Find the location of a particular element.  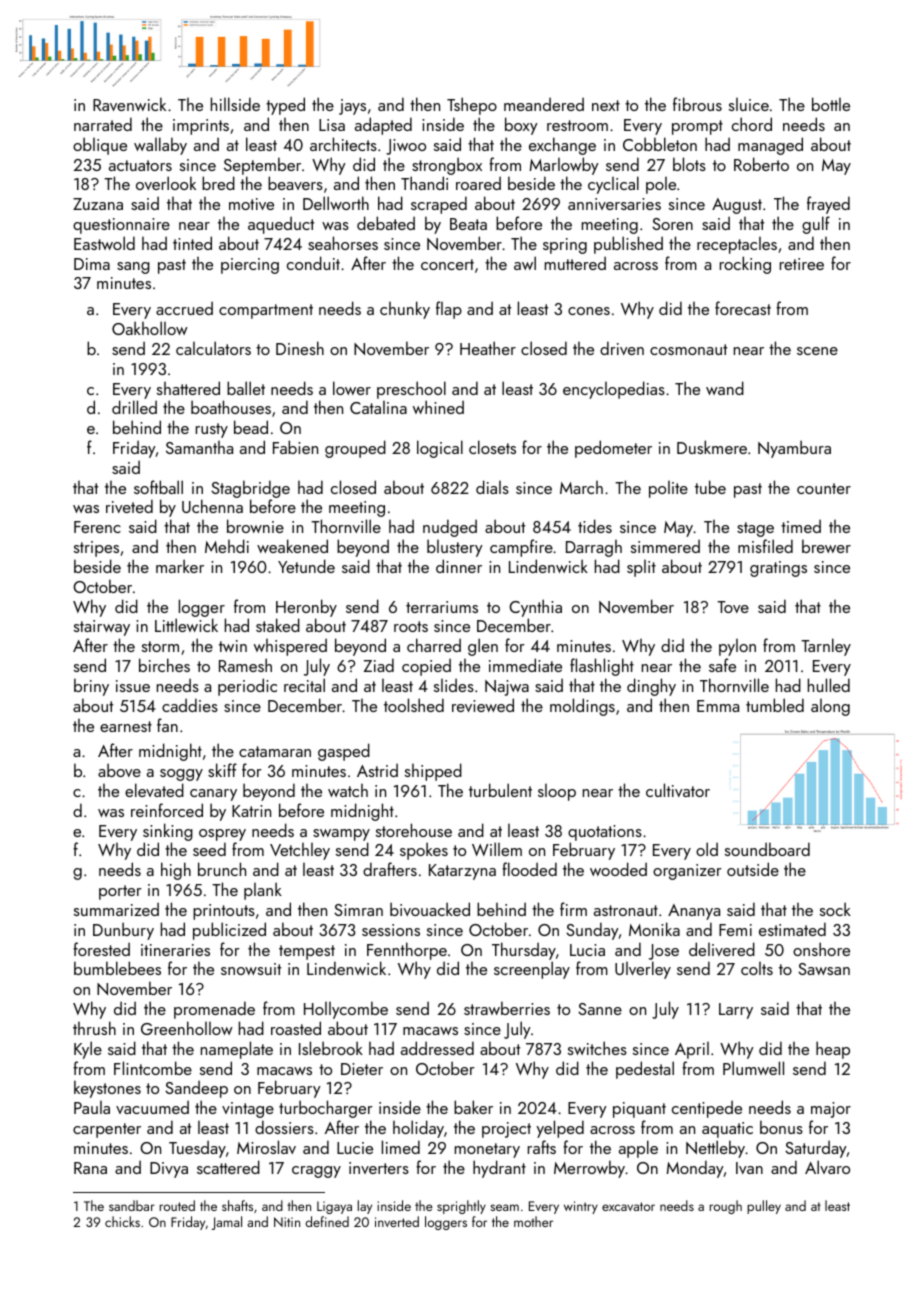

soundboard is located at coordinates (767, 849).
